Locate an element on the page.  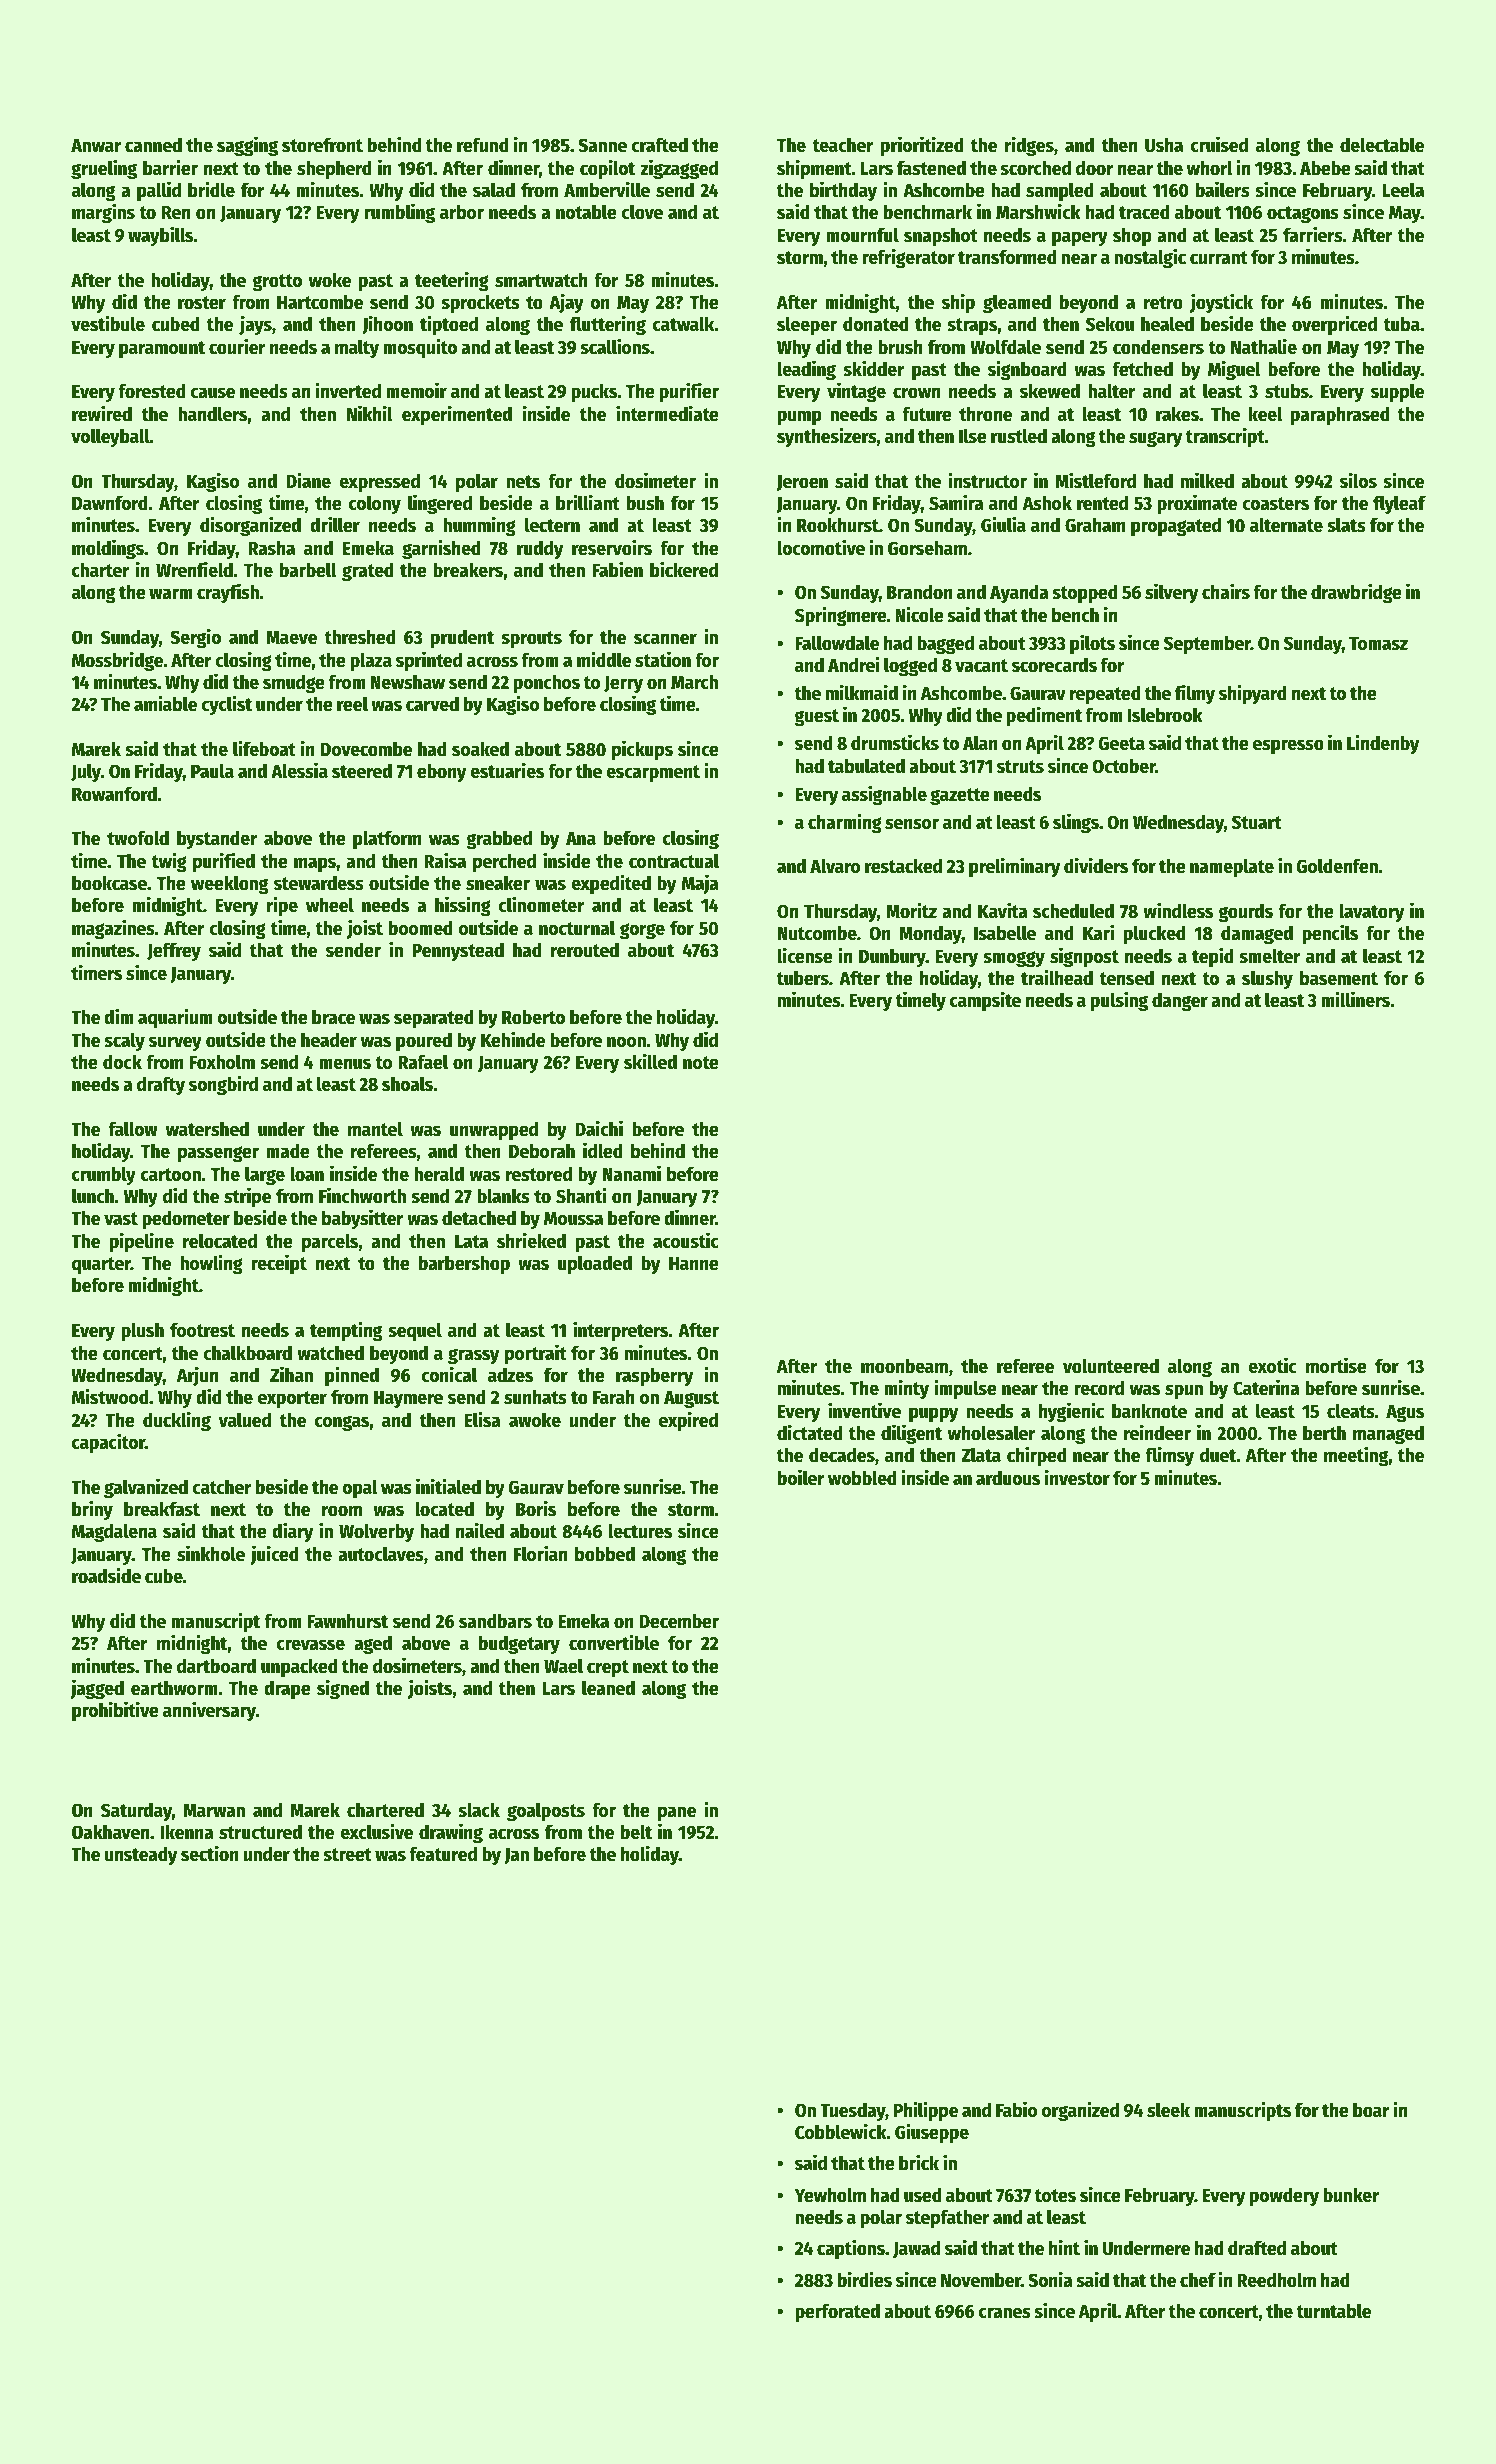
Finchworth is located at coordinates (362, 1195).
